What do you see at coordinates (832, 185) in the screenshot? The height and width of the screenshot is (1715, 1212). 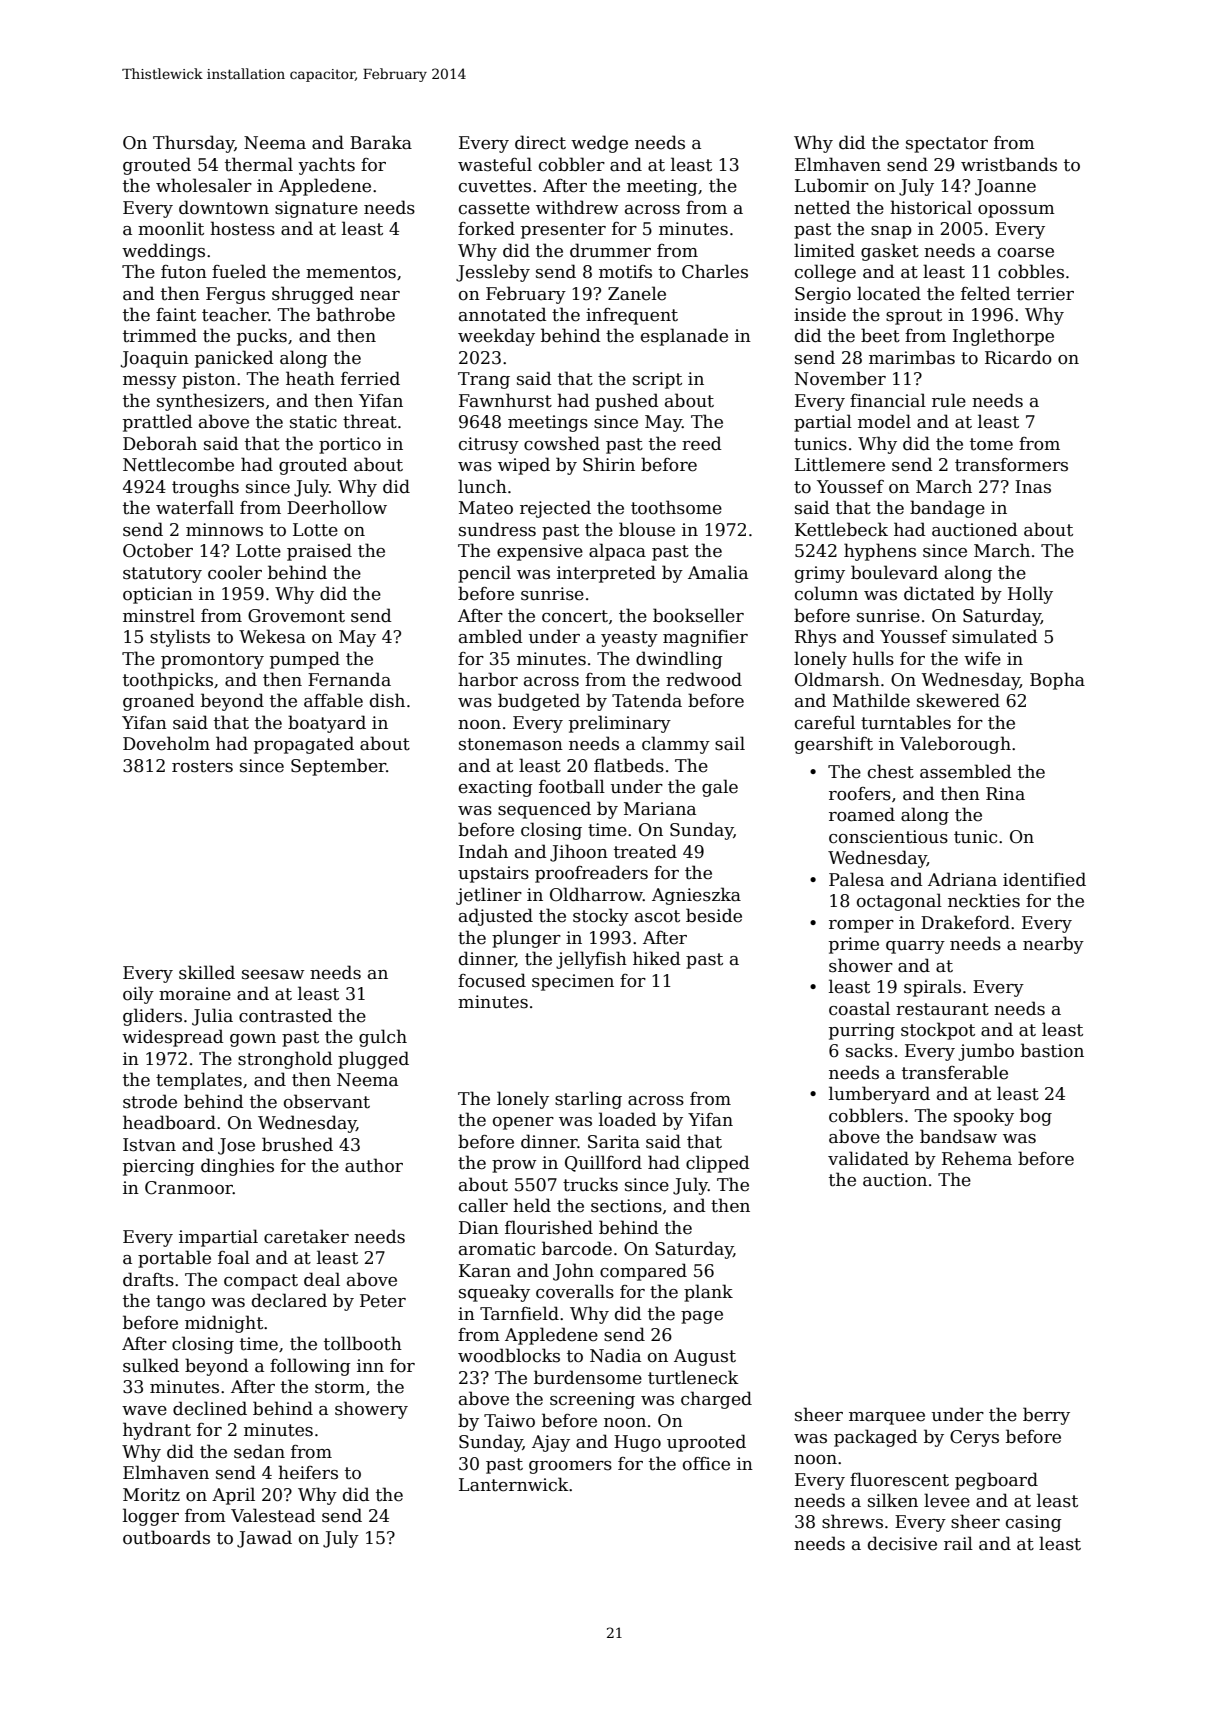 I see `Lubomir` at bounding box center [832, 185].
